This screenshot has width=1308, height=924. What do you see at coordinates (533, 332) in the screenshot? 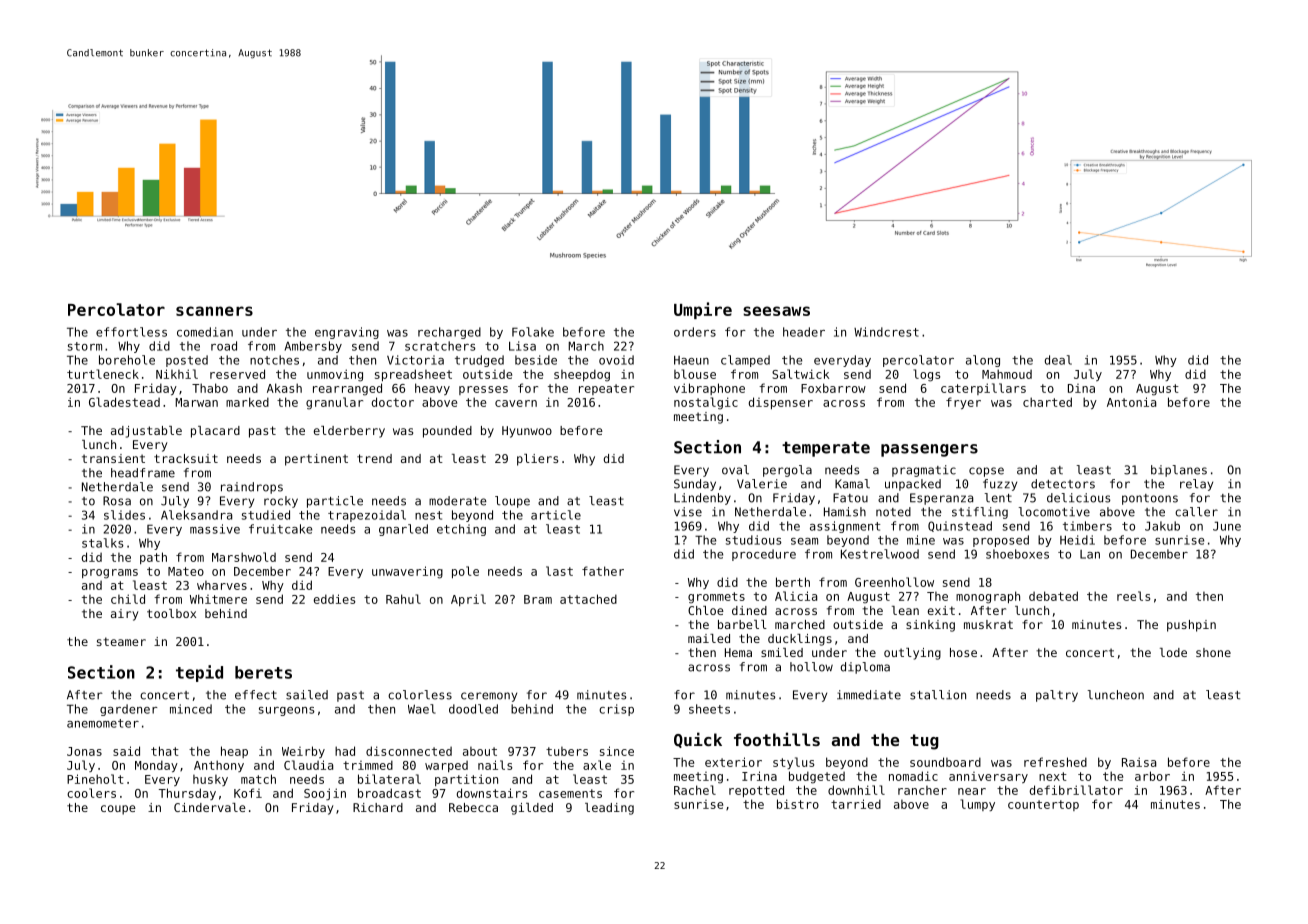
I see `Folake` at bounding box center [533, 332].
